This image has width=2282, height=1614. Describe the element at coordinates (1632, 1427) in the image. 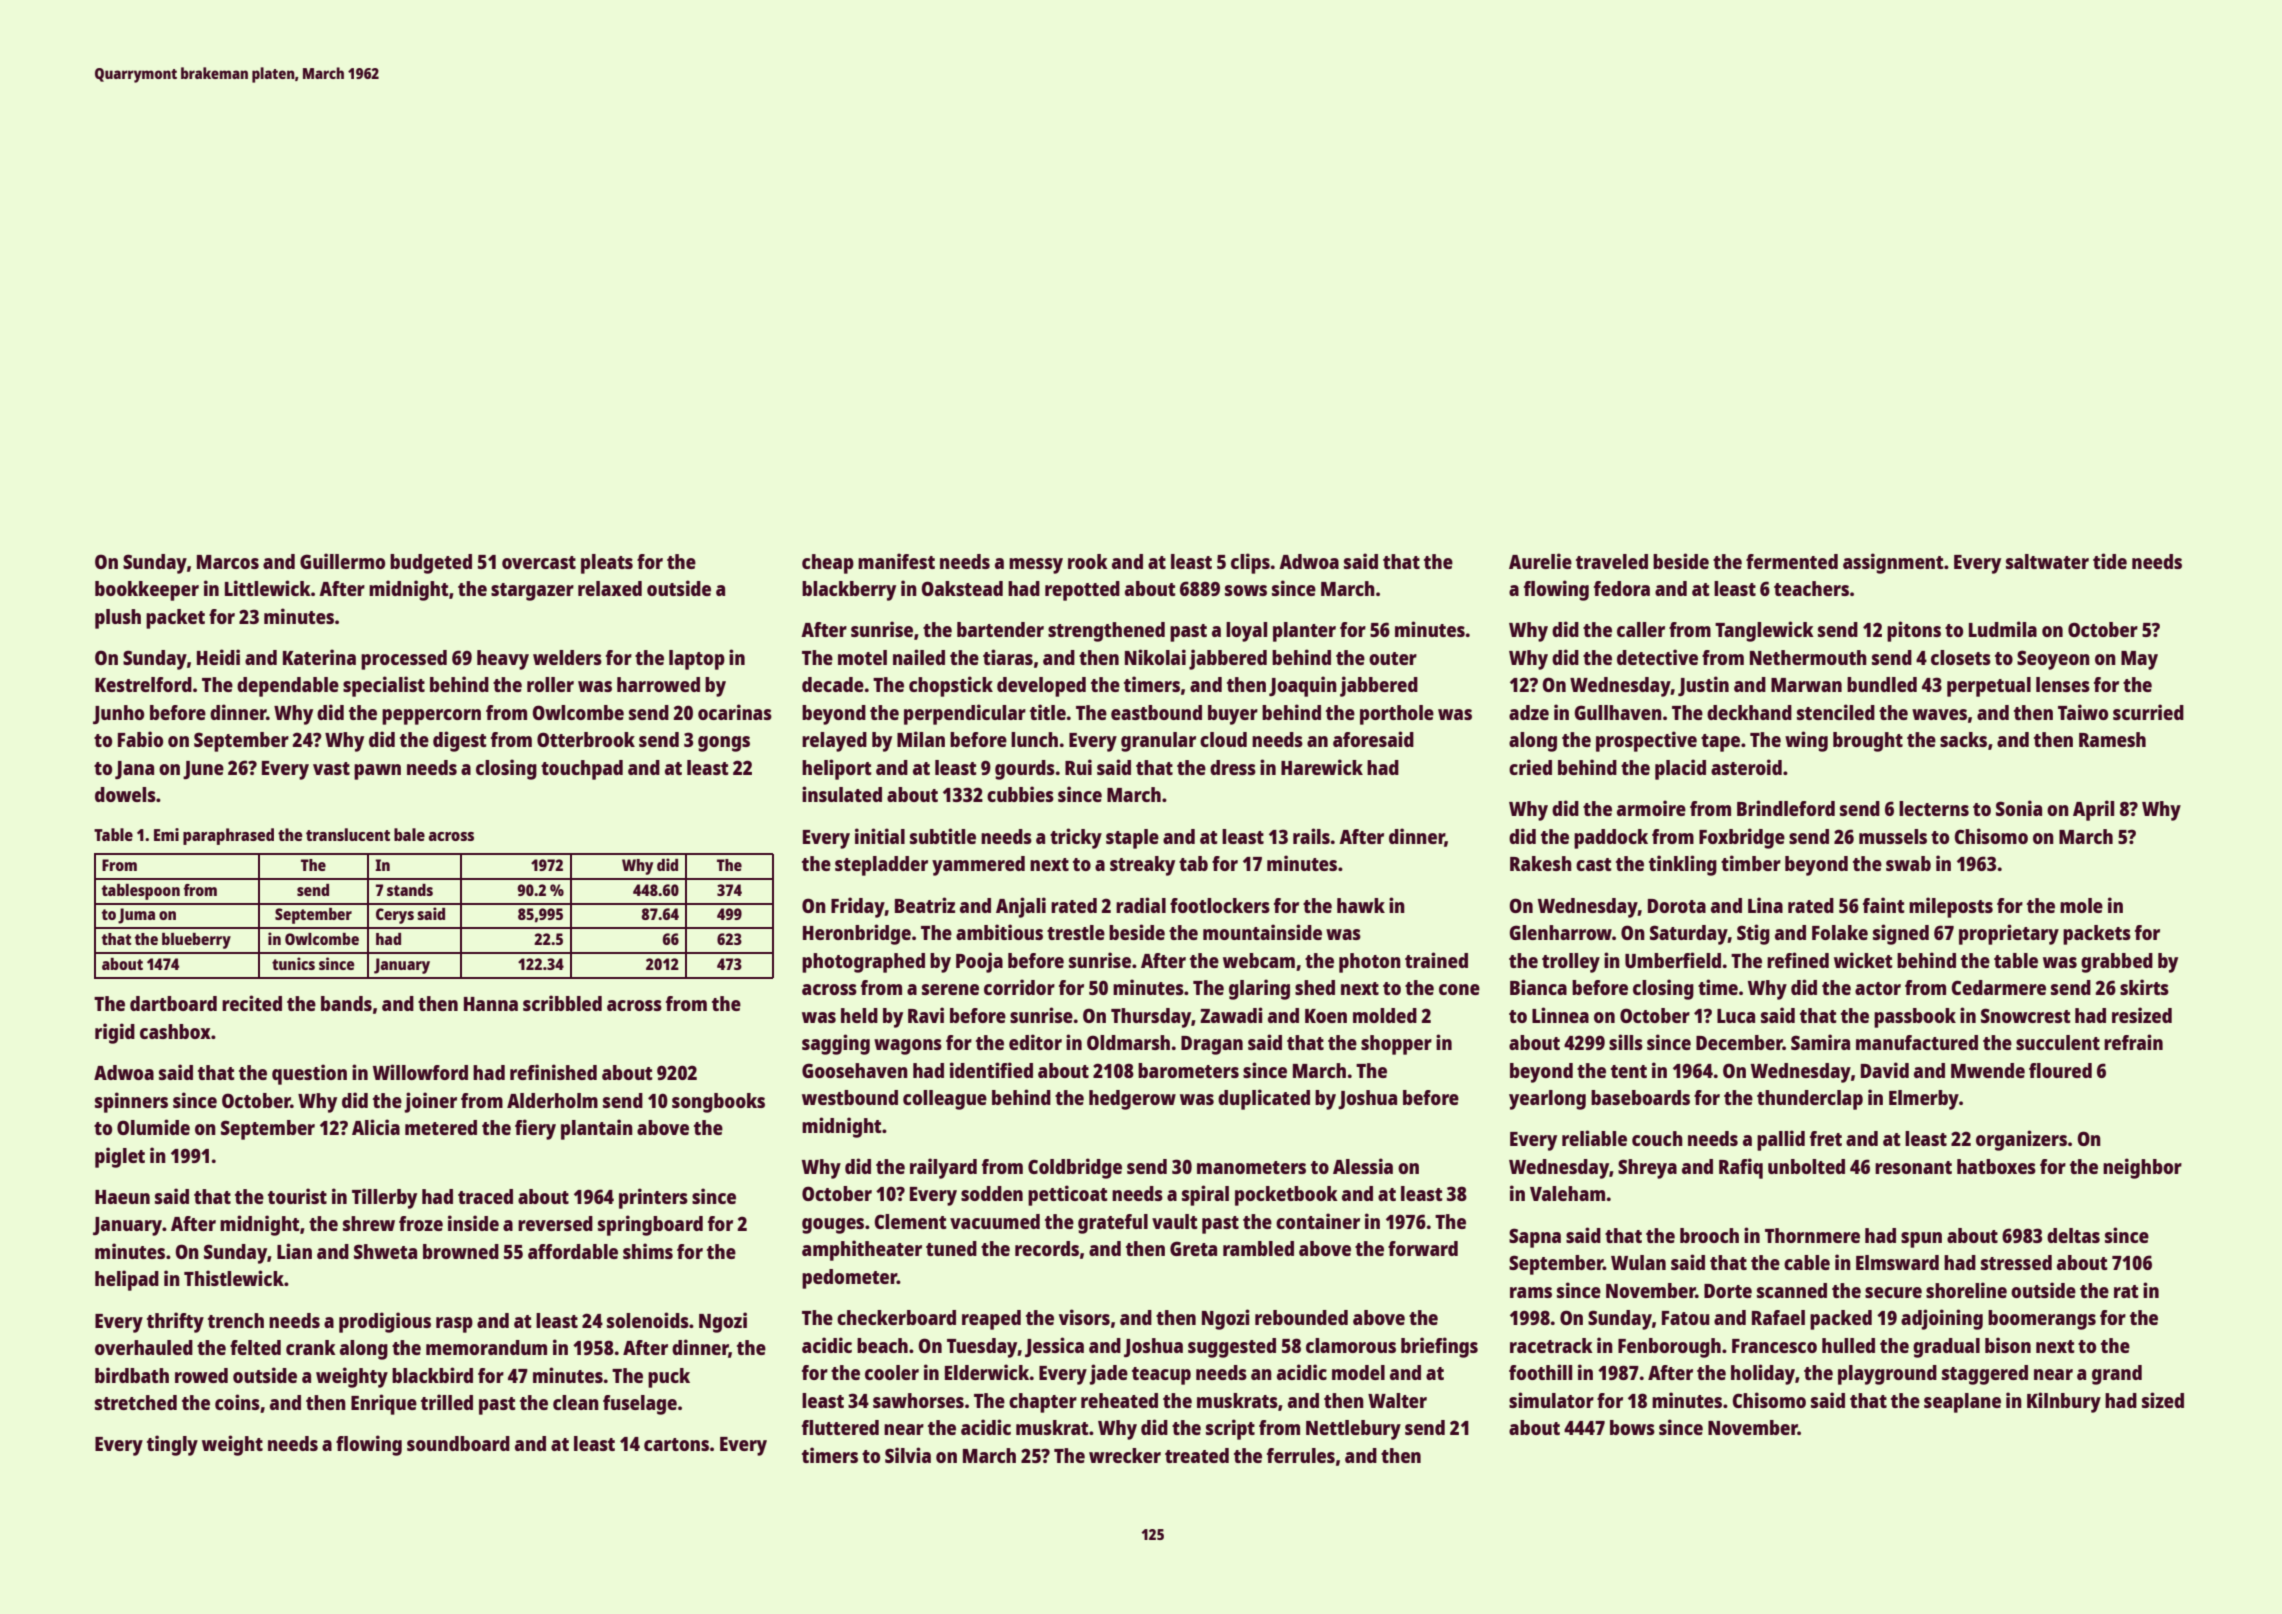

I see `bows` at that location.
